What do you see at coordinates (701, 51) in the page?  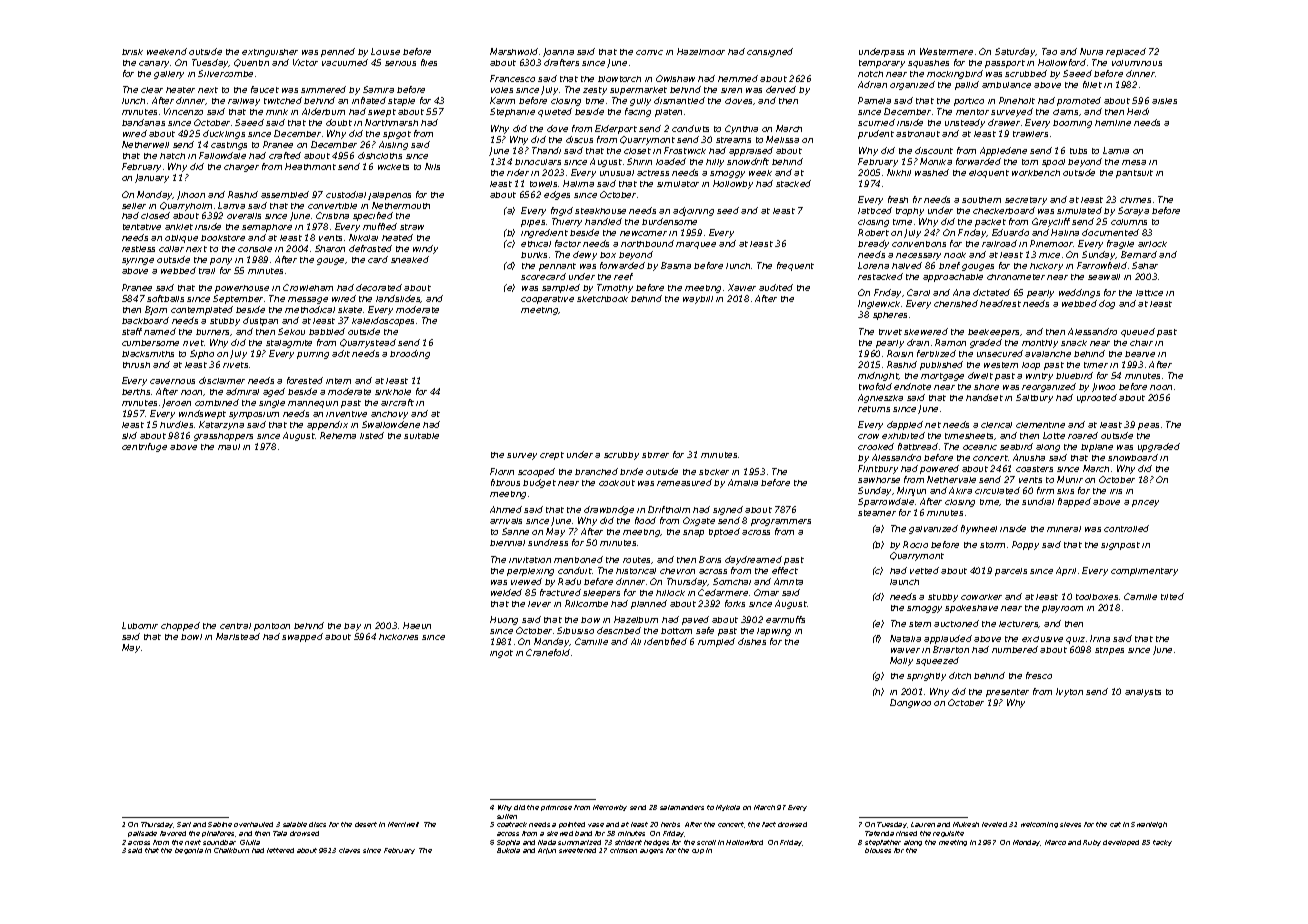 I see `Hazelmoor` at bounding box center [701, 51].
